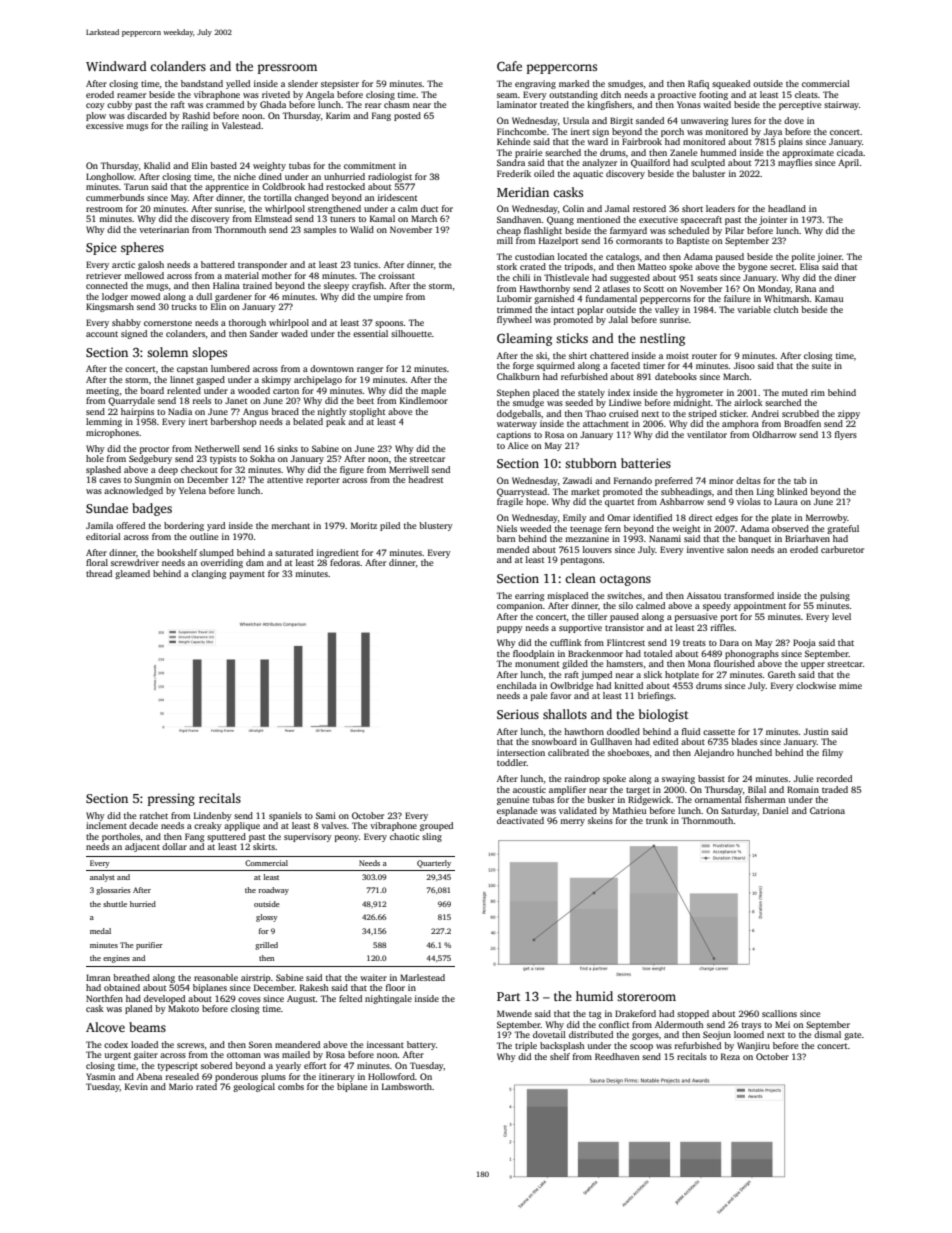  What do you see at coordinates (247, 575) in the document?
I see `payment` at bounding box center [247, 575].
